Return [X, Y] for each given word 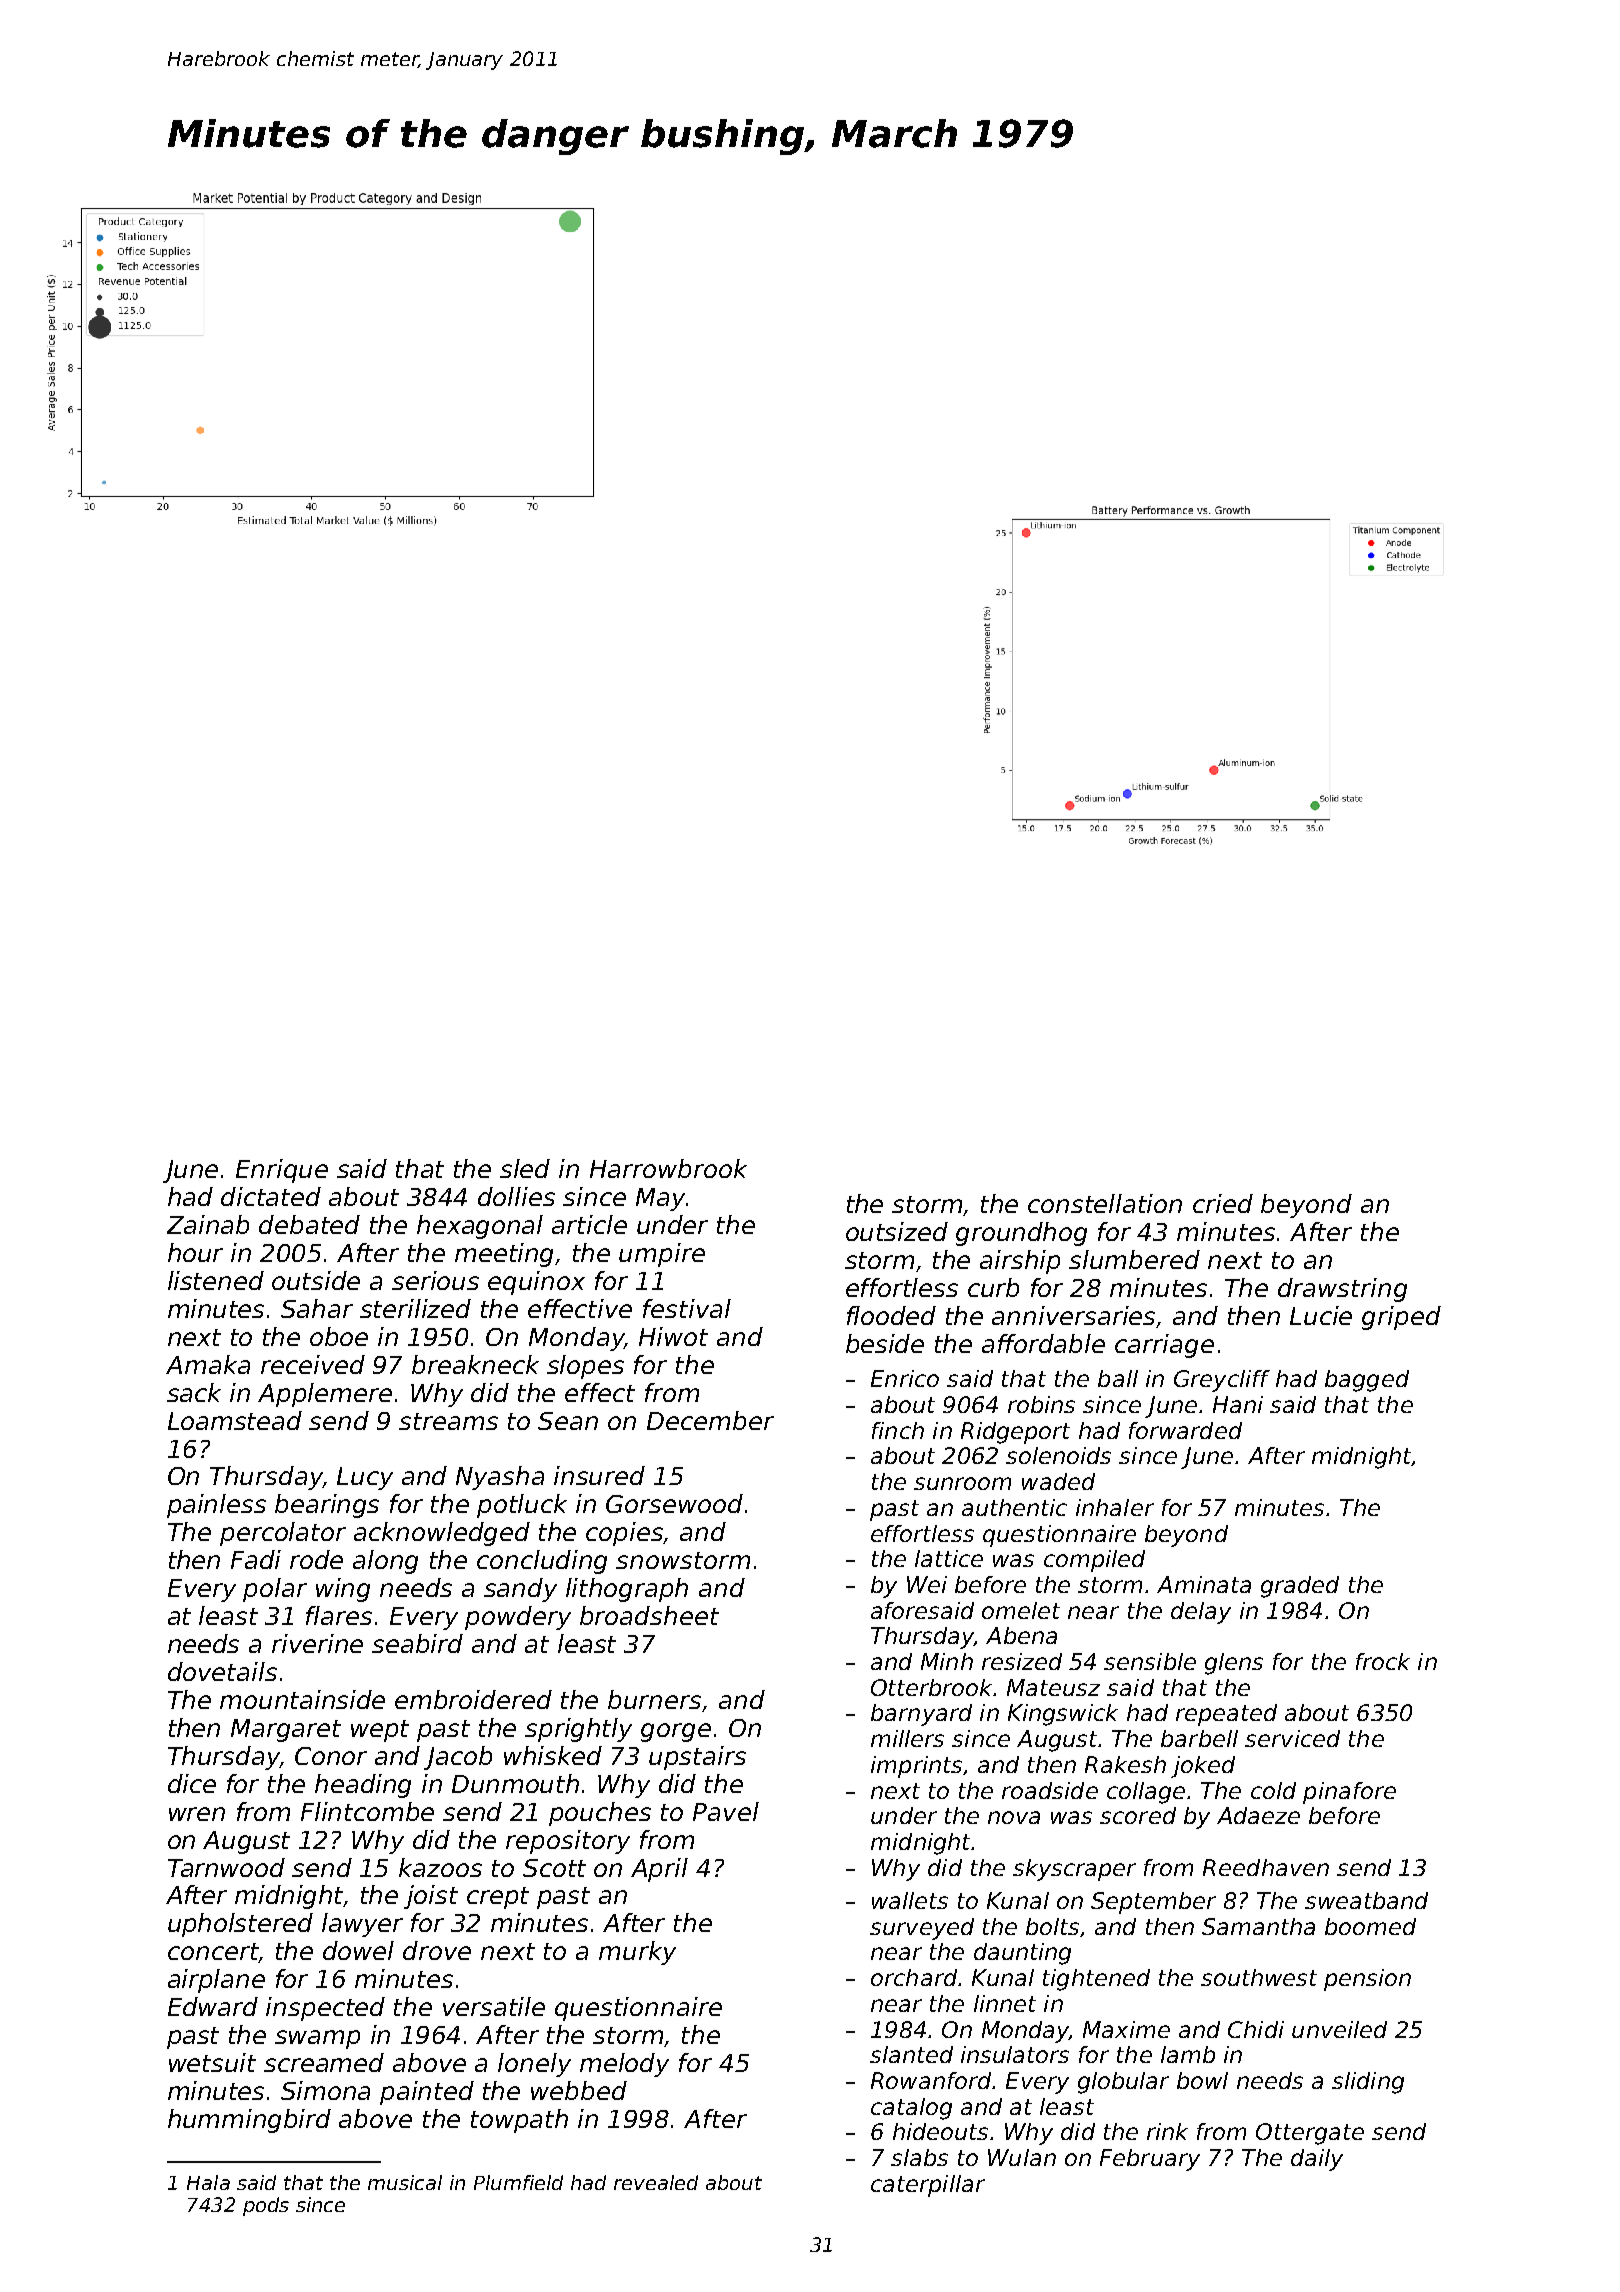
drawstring [1342, 1290]
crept [498, 1898]
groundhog [1021, 1234]
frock [1383, 1661]
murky [637, 1953]
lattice [949, 1558]
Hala [208, 2182]
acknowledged [442, 1534]
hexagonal [480, 1227]
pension [1367, 1980]
